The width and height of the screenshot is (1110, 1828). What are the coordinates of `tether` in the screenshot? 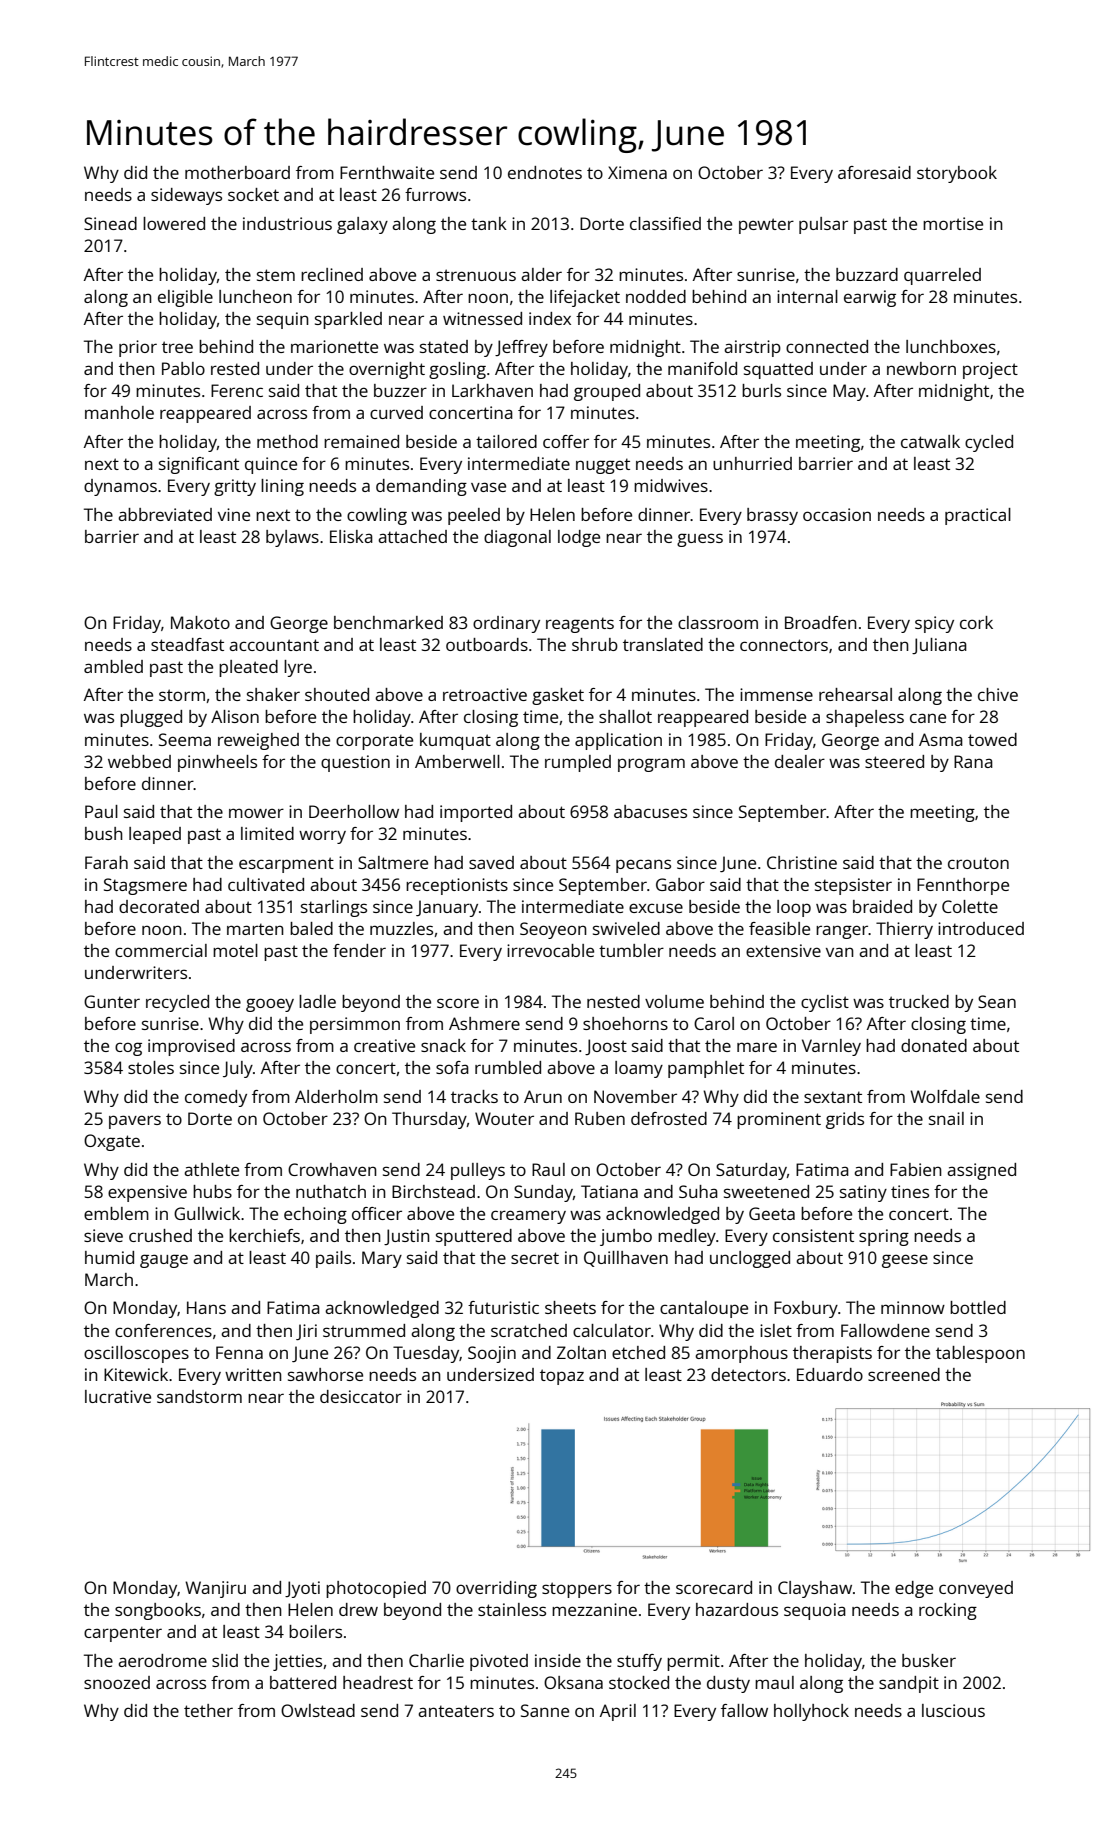 It's located at (208, 1710).
